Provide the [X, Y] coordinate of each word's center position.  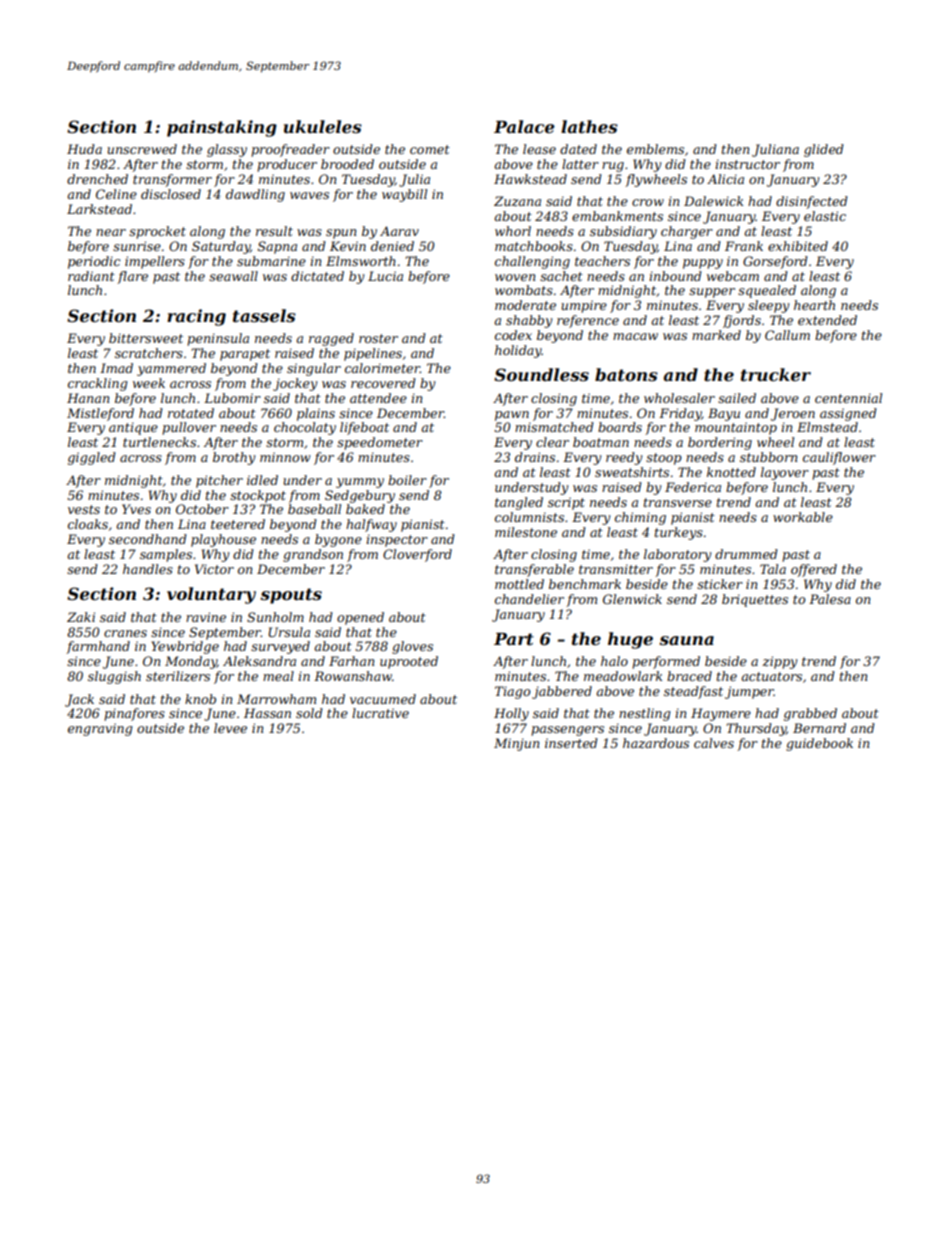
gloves [412, 647]
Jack [79, 700]
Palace [524, 126]
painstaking [222, 128]
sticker [720, 584]
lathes [589, 127]
